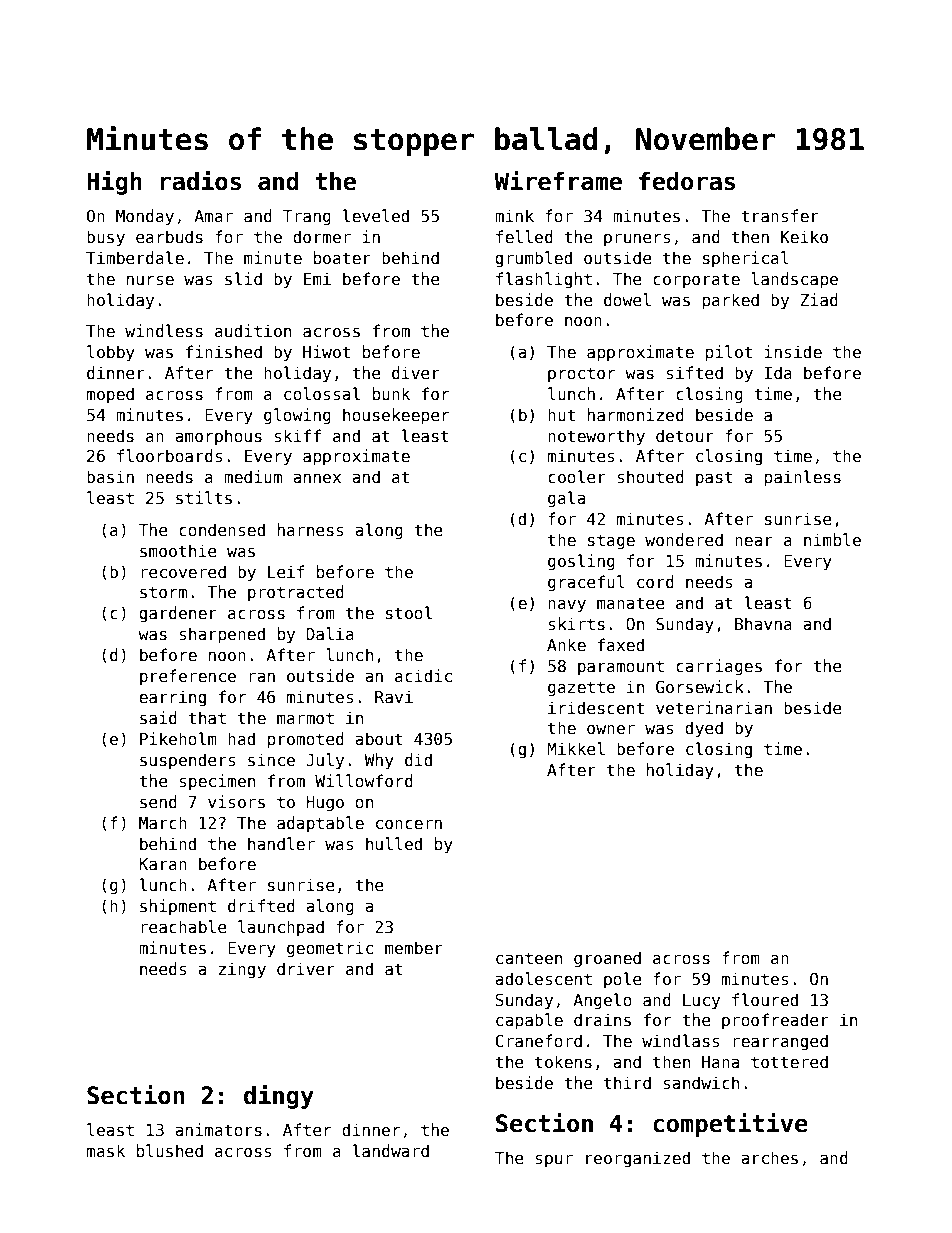  I want to click on animators, so click(218, 1129).
